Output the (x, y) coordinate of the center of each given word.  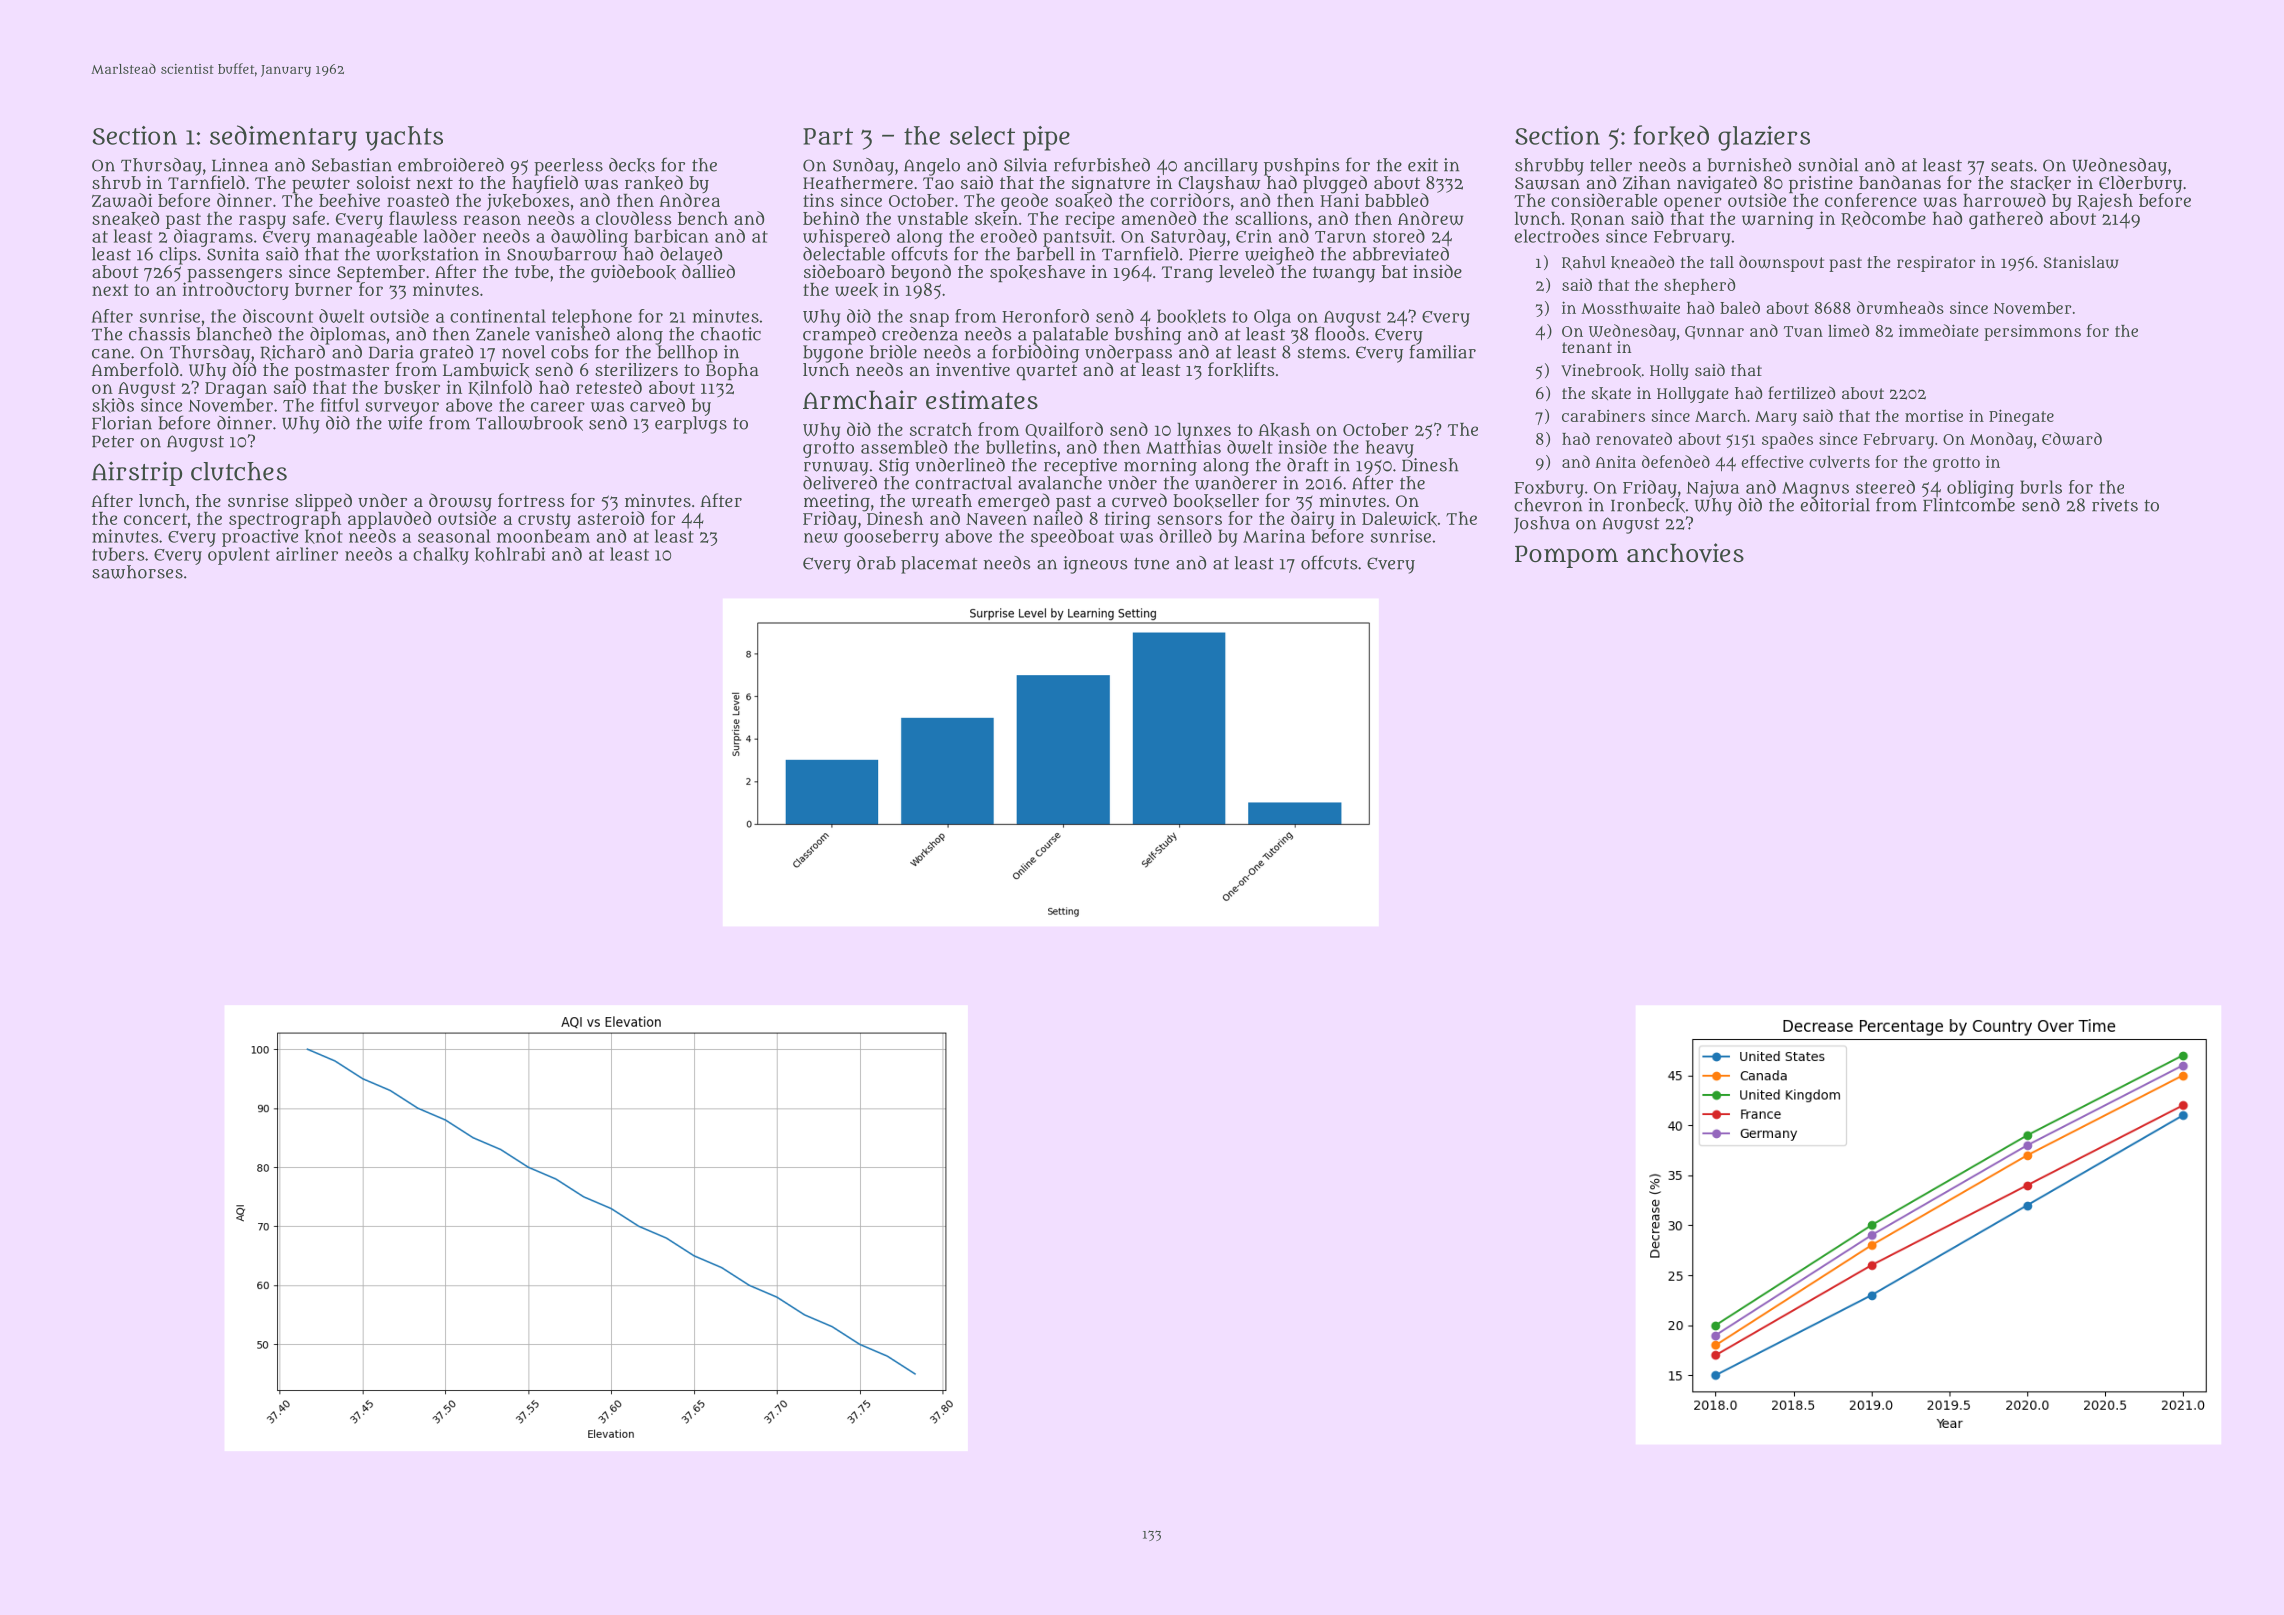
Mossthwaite (1630, 307)
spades (1787, 440)
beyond (921, 273)
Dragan (236, 390)
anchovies (1685, 553)
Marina (1274, 536)
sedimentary (283, 138)
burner (323, 289)
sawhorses (137, 572)
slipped (323, 502)
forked (1671, 136)
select (982, 135)
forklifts (1241, 370)
